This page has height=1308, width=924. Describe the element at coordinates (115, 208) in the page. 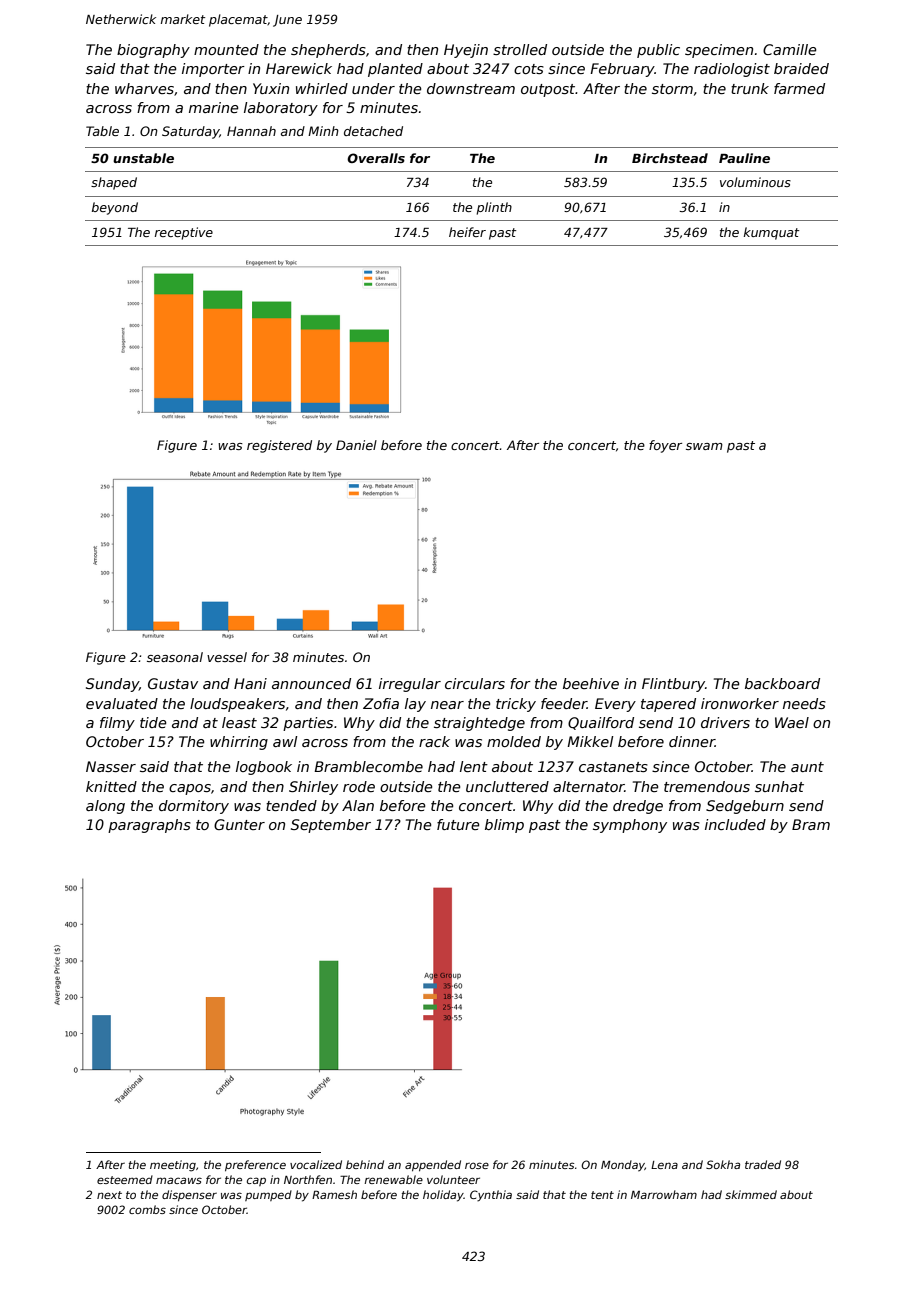

I see `beyond` at that location.
